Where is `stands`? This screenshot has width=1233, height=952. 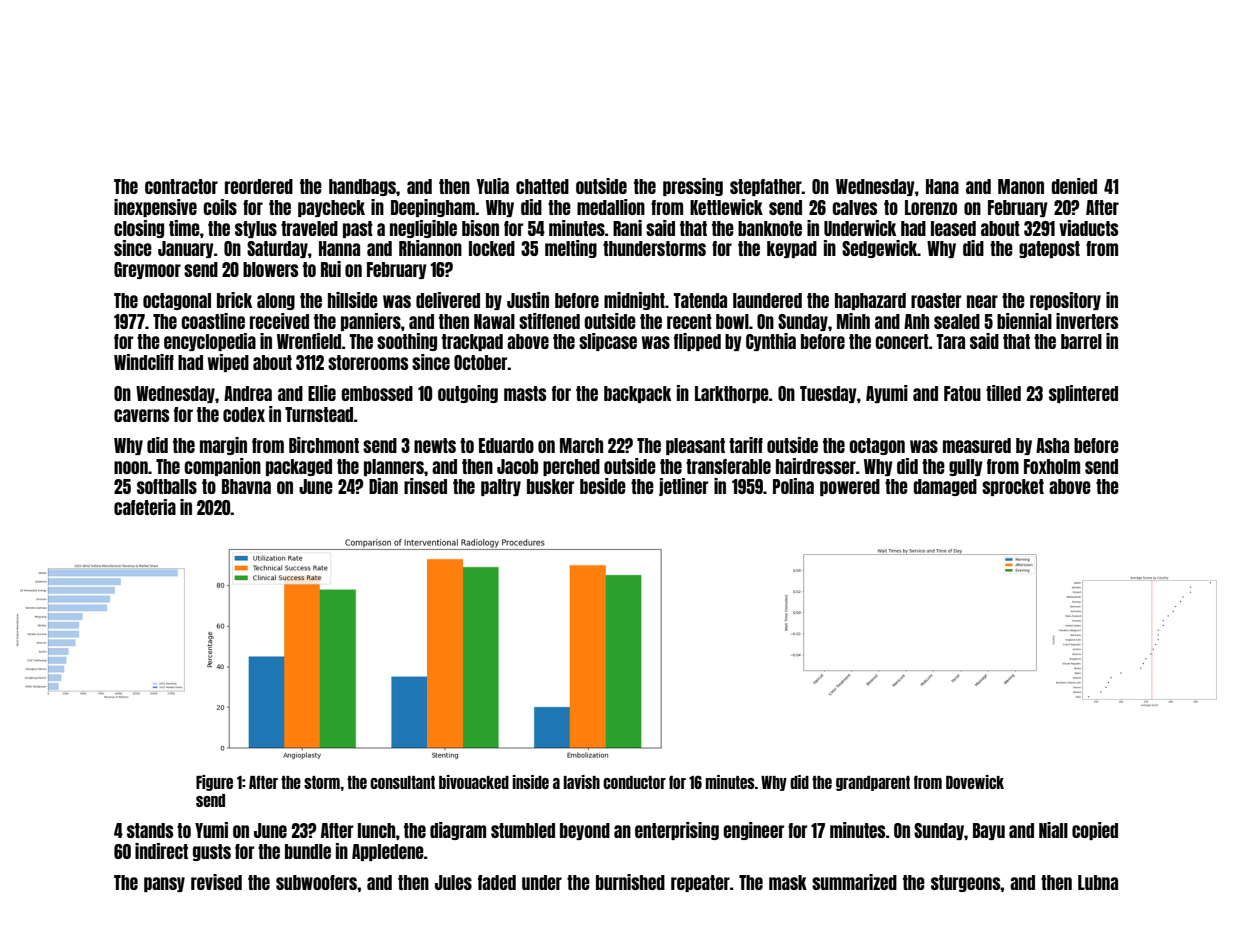 stands is located at coordinates (150, 830).
